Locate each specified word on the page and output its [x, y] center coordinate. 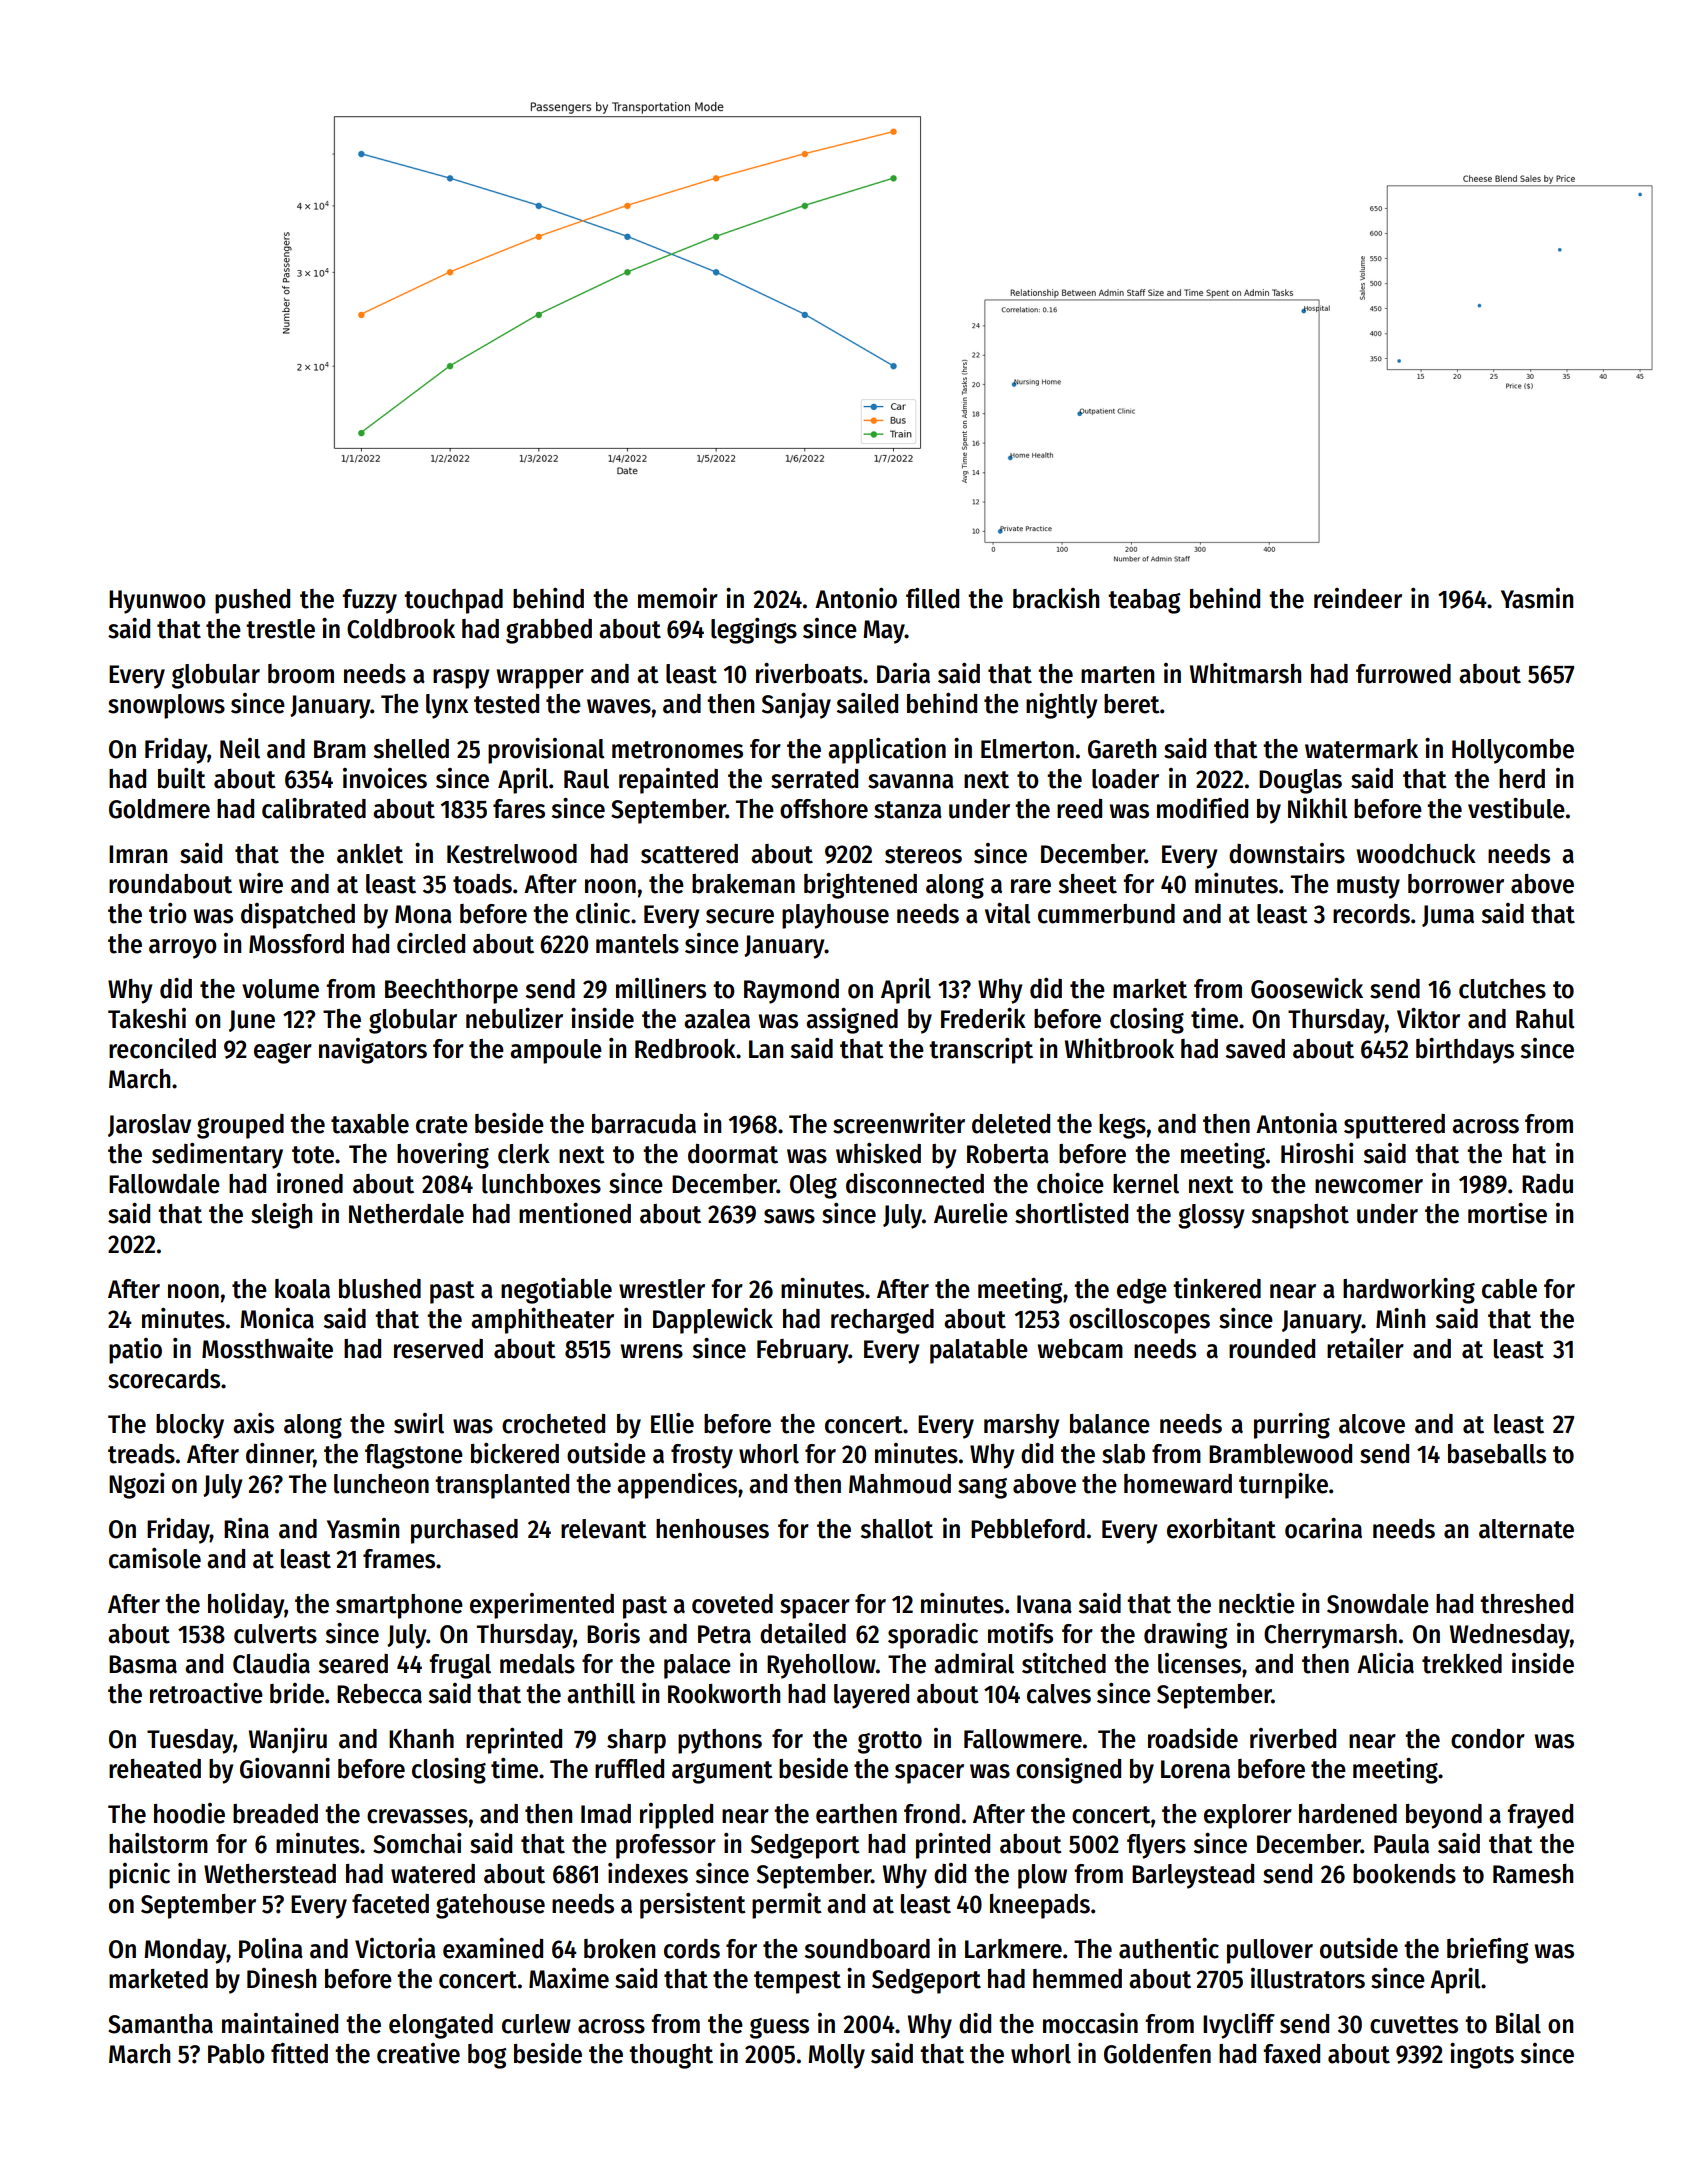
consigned [1068, 1771]
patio [135, 1351]
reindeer [1358, 598]
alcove [1372, 1424]
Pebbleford [1028, 1529]
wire [261, 883]
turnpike [1283, 1486]
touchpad [453, 601]
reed [1079, 809]
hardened [1348, 1814]
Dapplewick [713, 1321]
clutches [1502, 989]
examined [493, 1948]
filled [932, 598]
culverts [275, 1634]
